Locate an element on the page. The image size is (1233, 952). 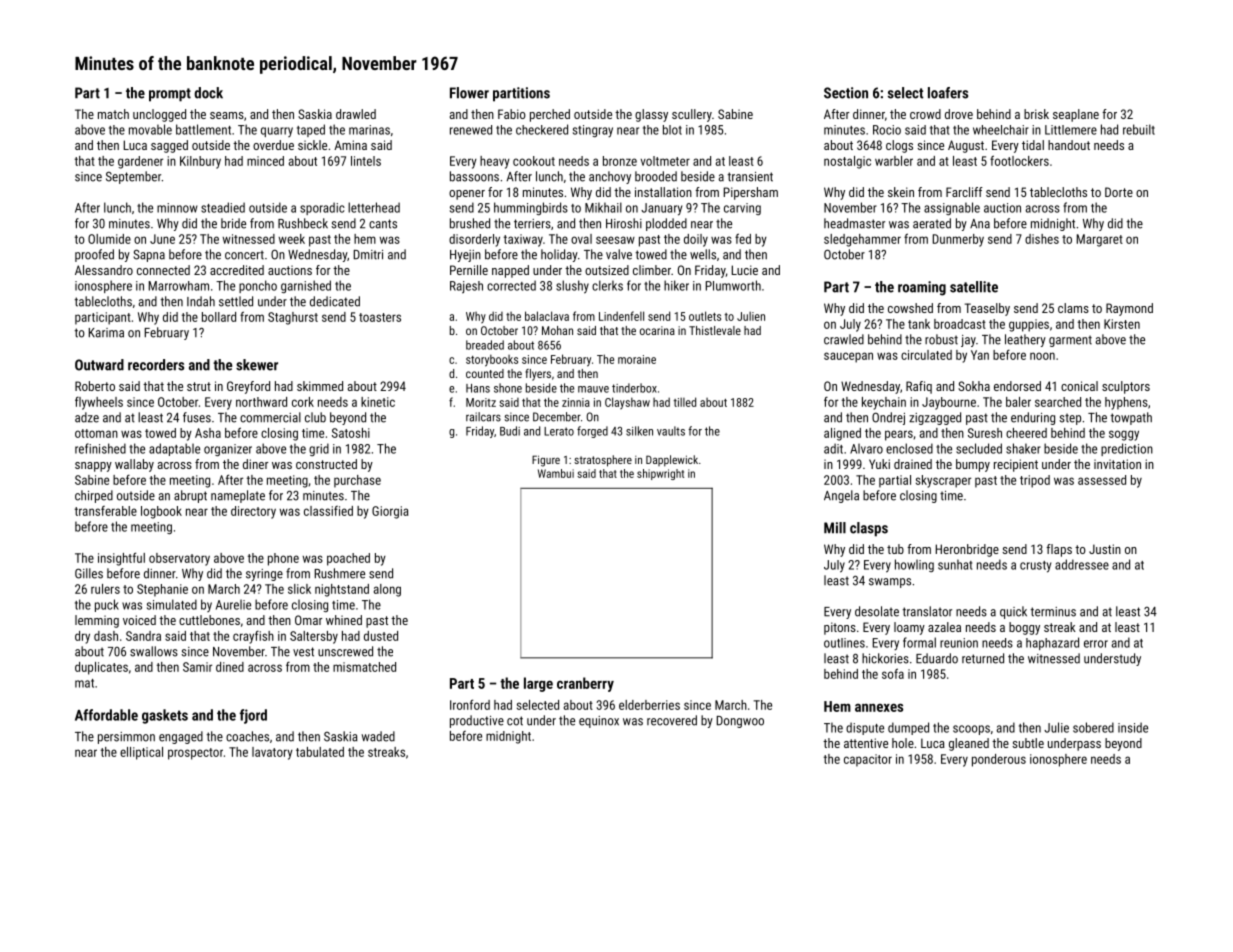
skewer is located at coordinates (257, 365).
